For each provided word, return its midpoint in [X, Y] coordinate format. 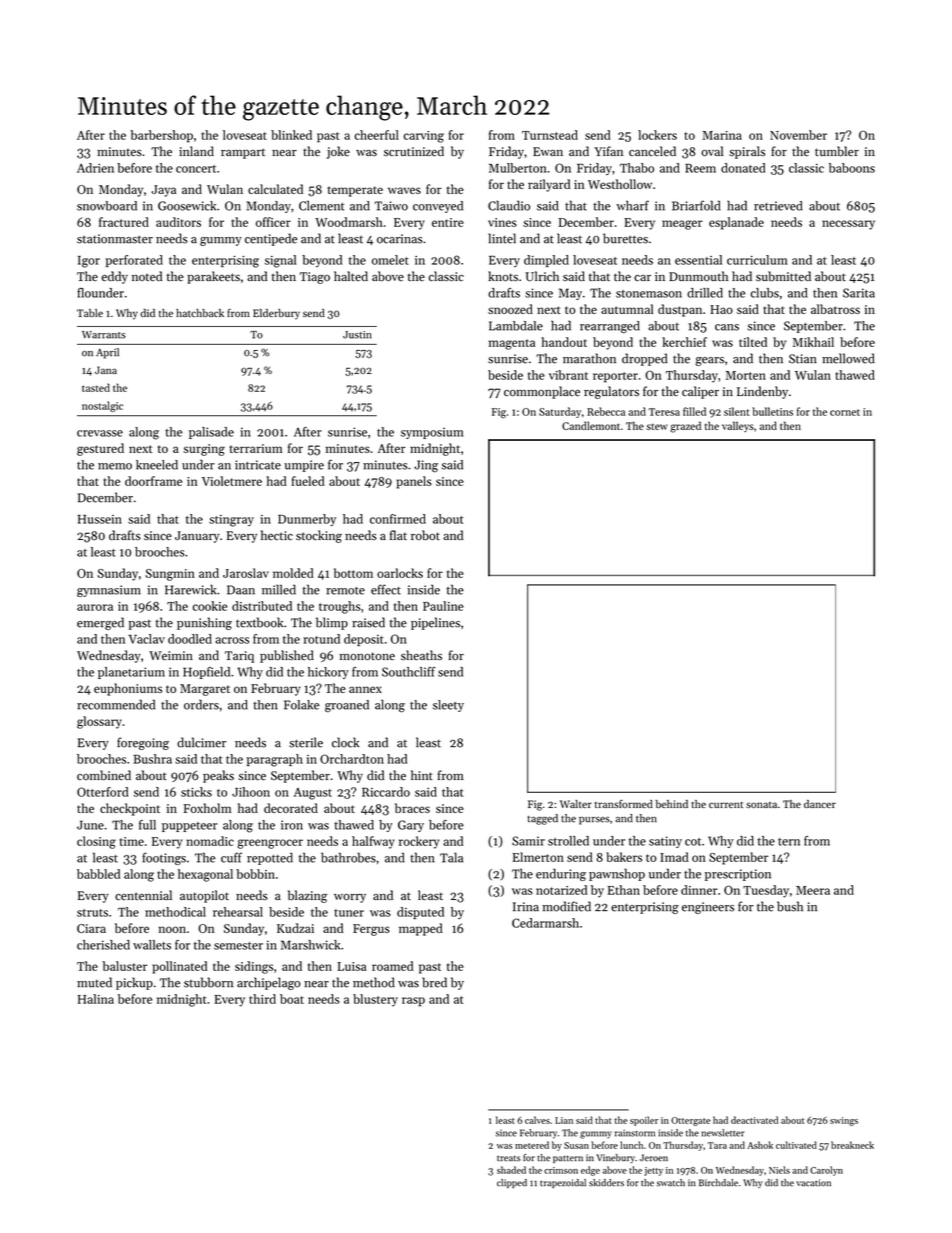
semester [238, 946]
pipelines [435, 623]
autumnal [627, 309]
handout [564, 342]
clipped [512, 1183]
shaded [511, 1170]
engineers [708, 908]
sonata [761, 805]
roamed [392, 966]
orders [201, 704]
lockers [657, 135]
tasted [96, 387]
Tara [717, 1145]
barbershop [162, 136]
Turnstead [550, 135]
